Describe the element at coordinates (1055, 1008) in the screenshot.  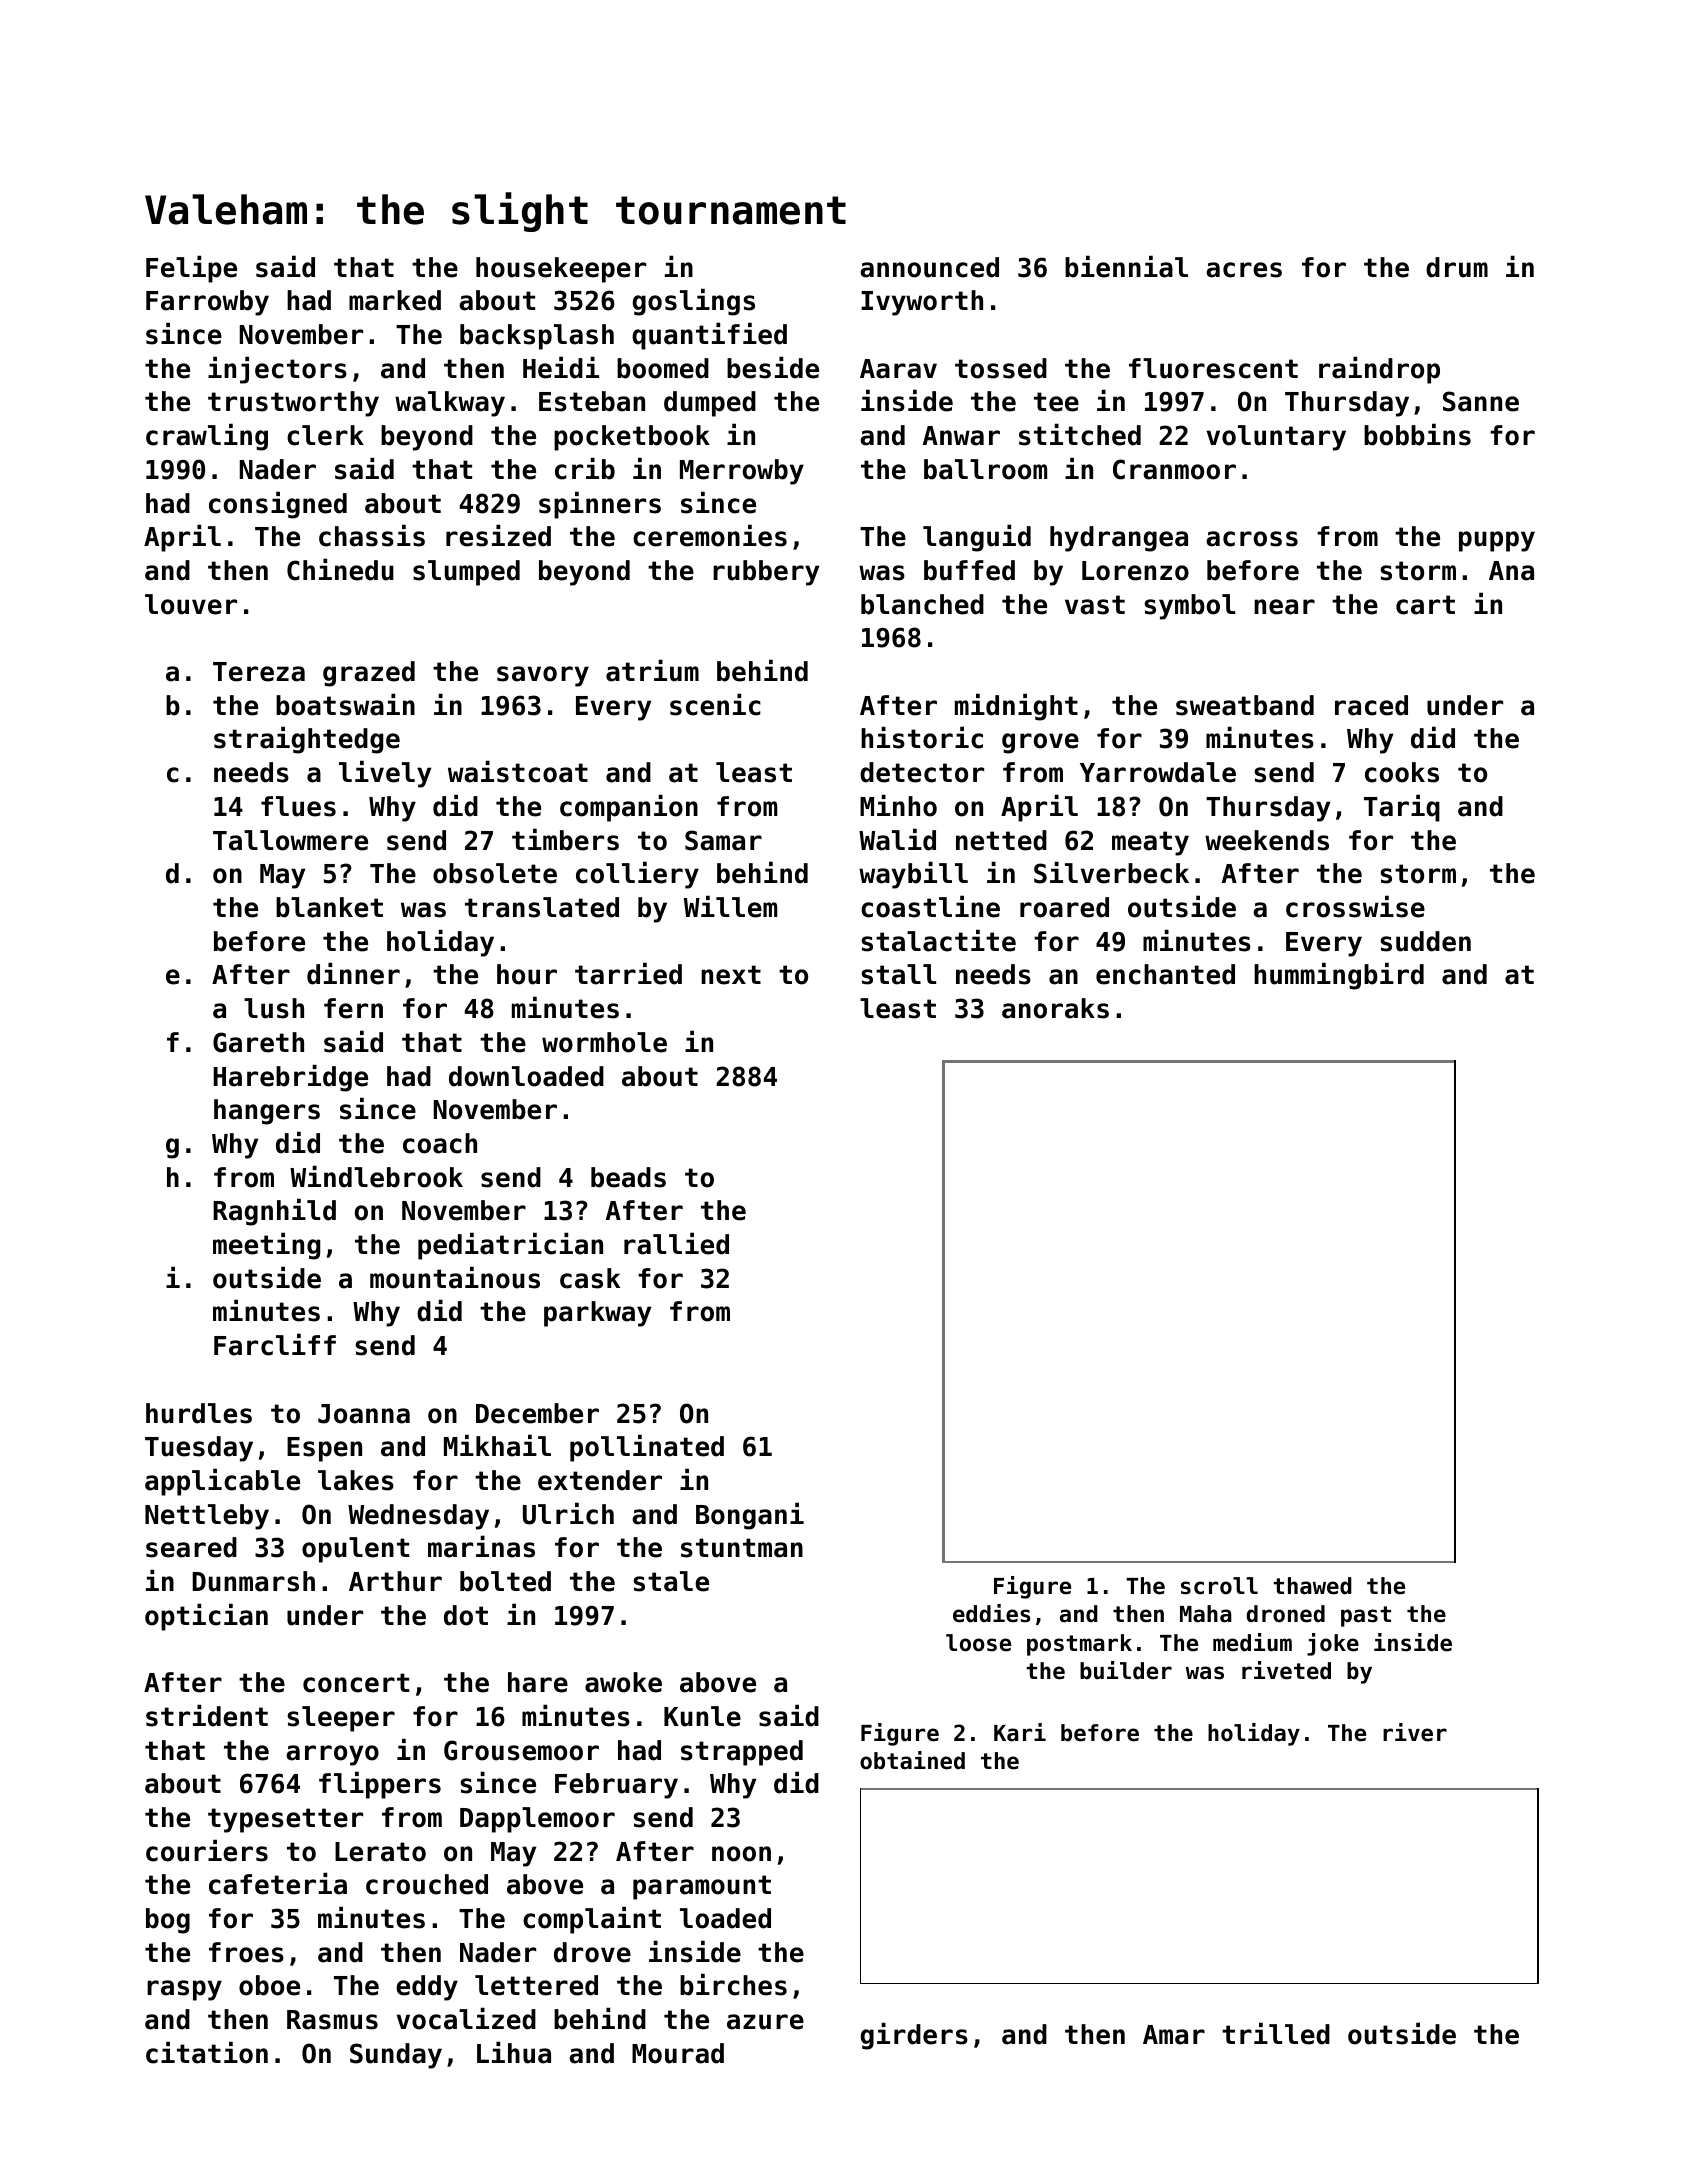
I see `anoraks` at that location.
